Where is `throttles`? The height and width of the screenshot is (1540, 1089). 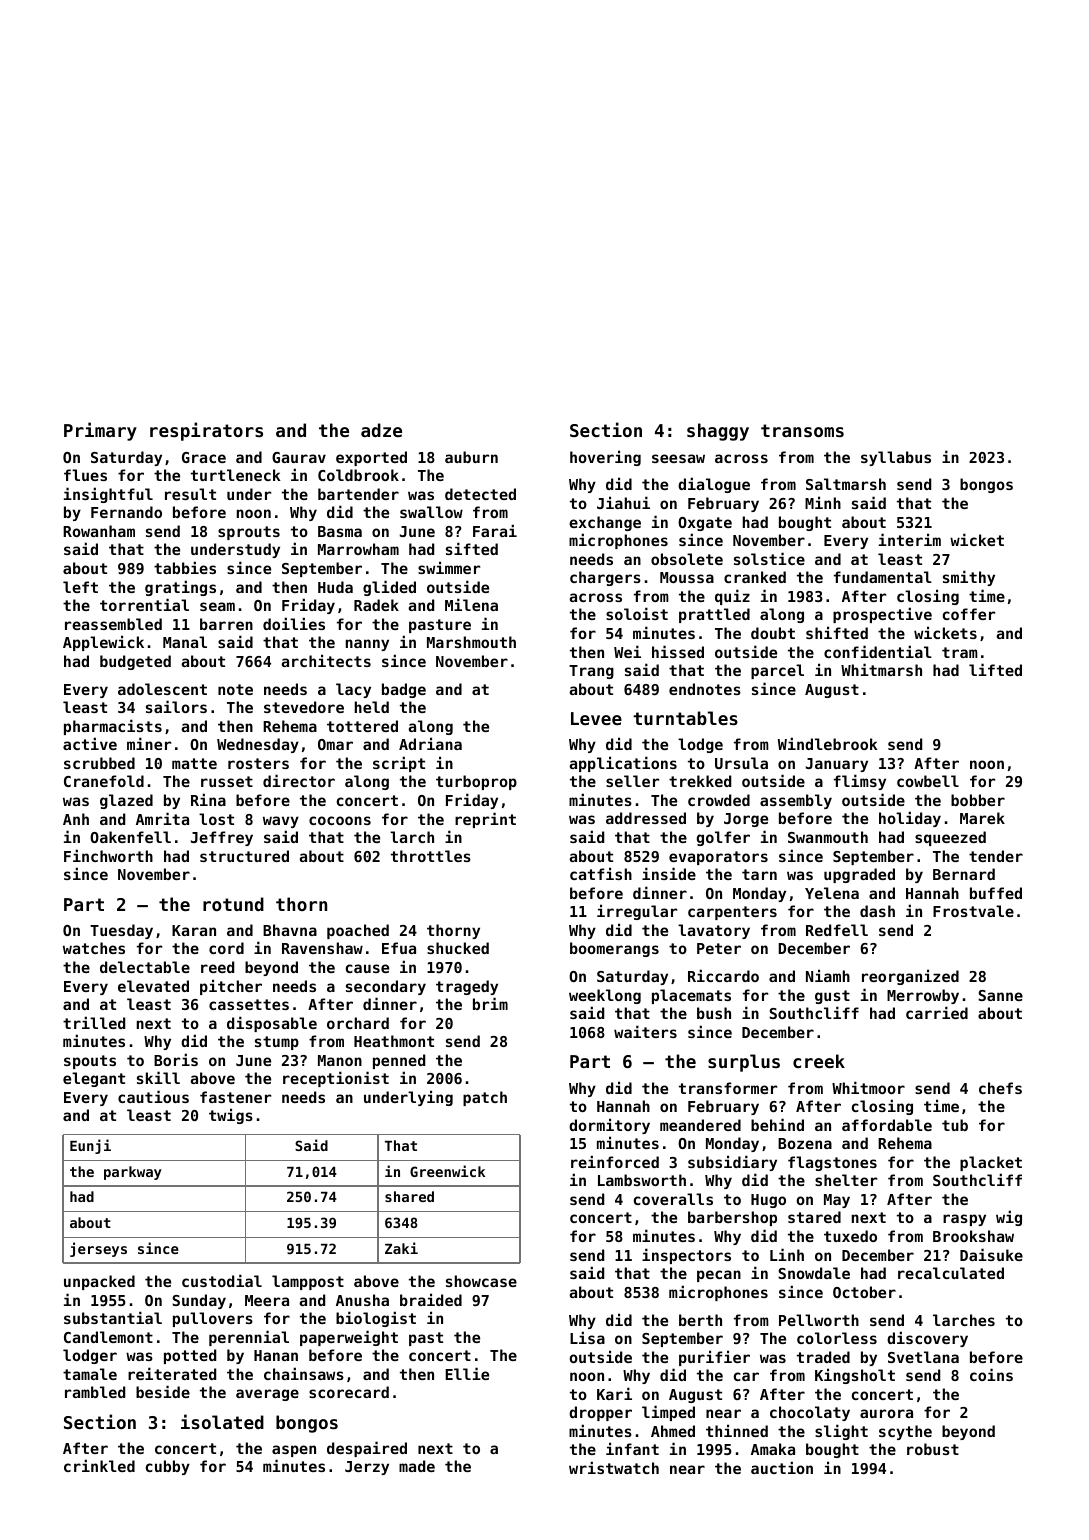
throttles is located at coordinates (431, 856).
